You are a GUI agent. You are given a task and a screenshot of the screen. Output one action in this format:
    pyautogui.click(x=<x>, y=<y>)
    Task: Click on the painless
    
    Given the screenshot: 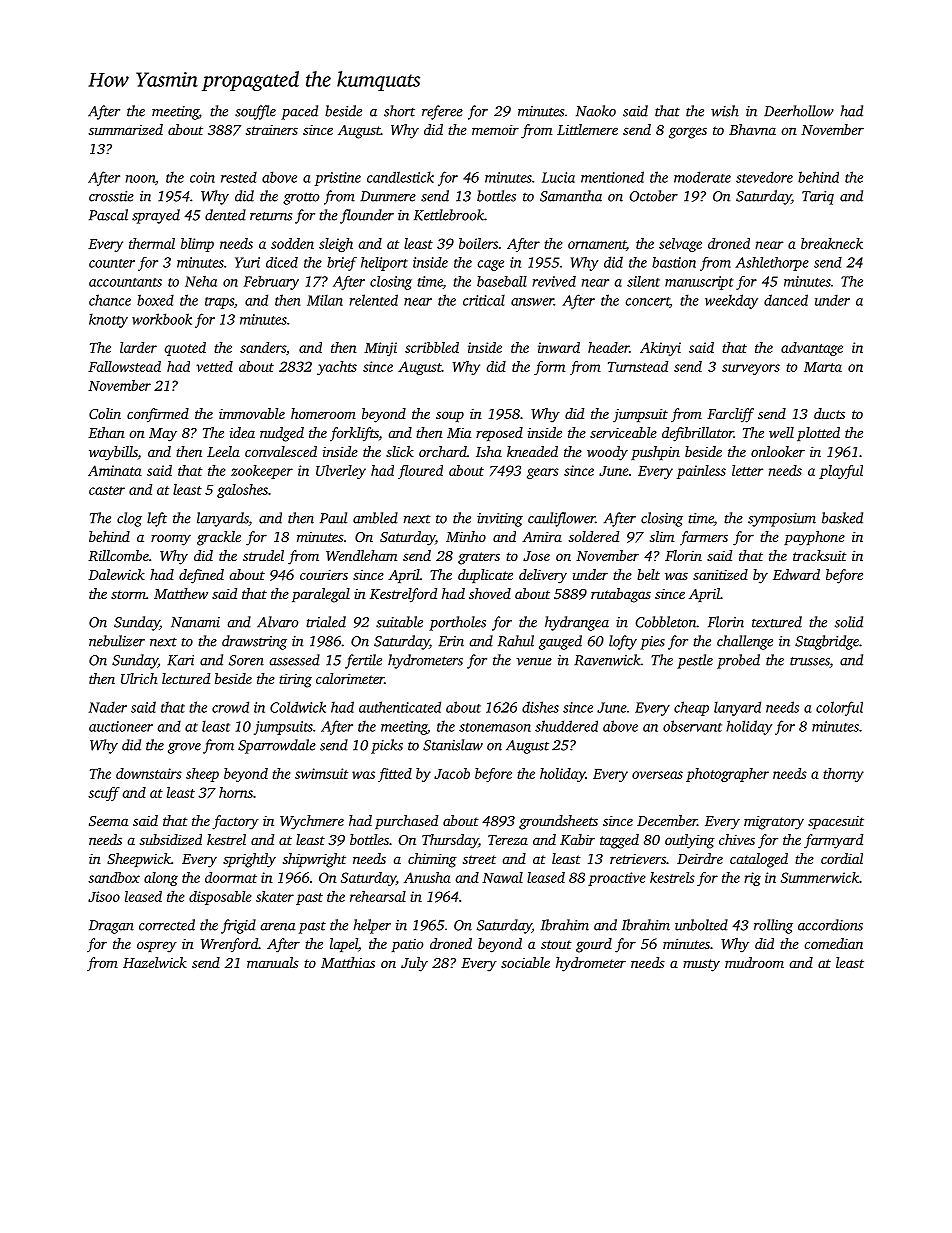 What is the action you would take?
    pyautogui.click(x=701, y=472)
